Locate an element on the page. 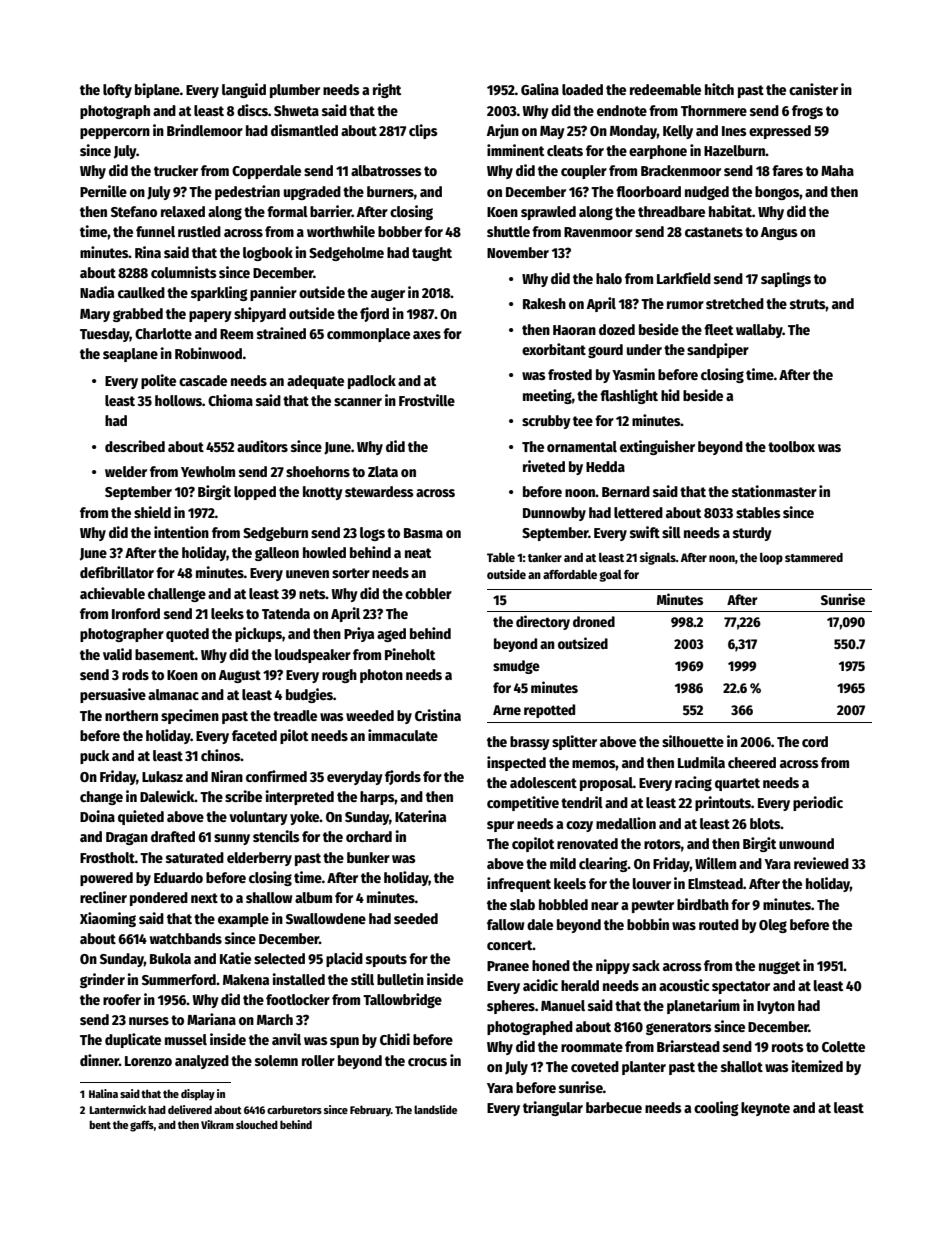 This image has height=1233, width=952. periodic is located at coordinates (818, 803).
